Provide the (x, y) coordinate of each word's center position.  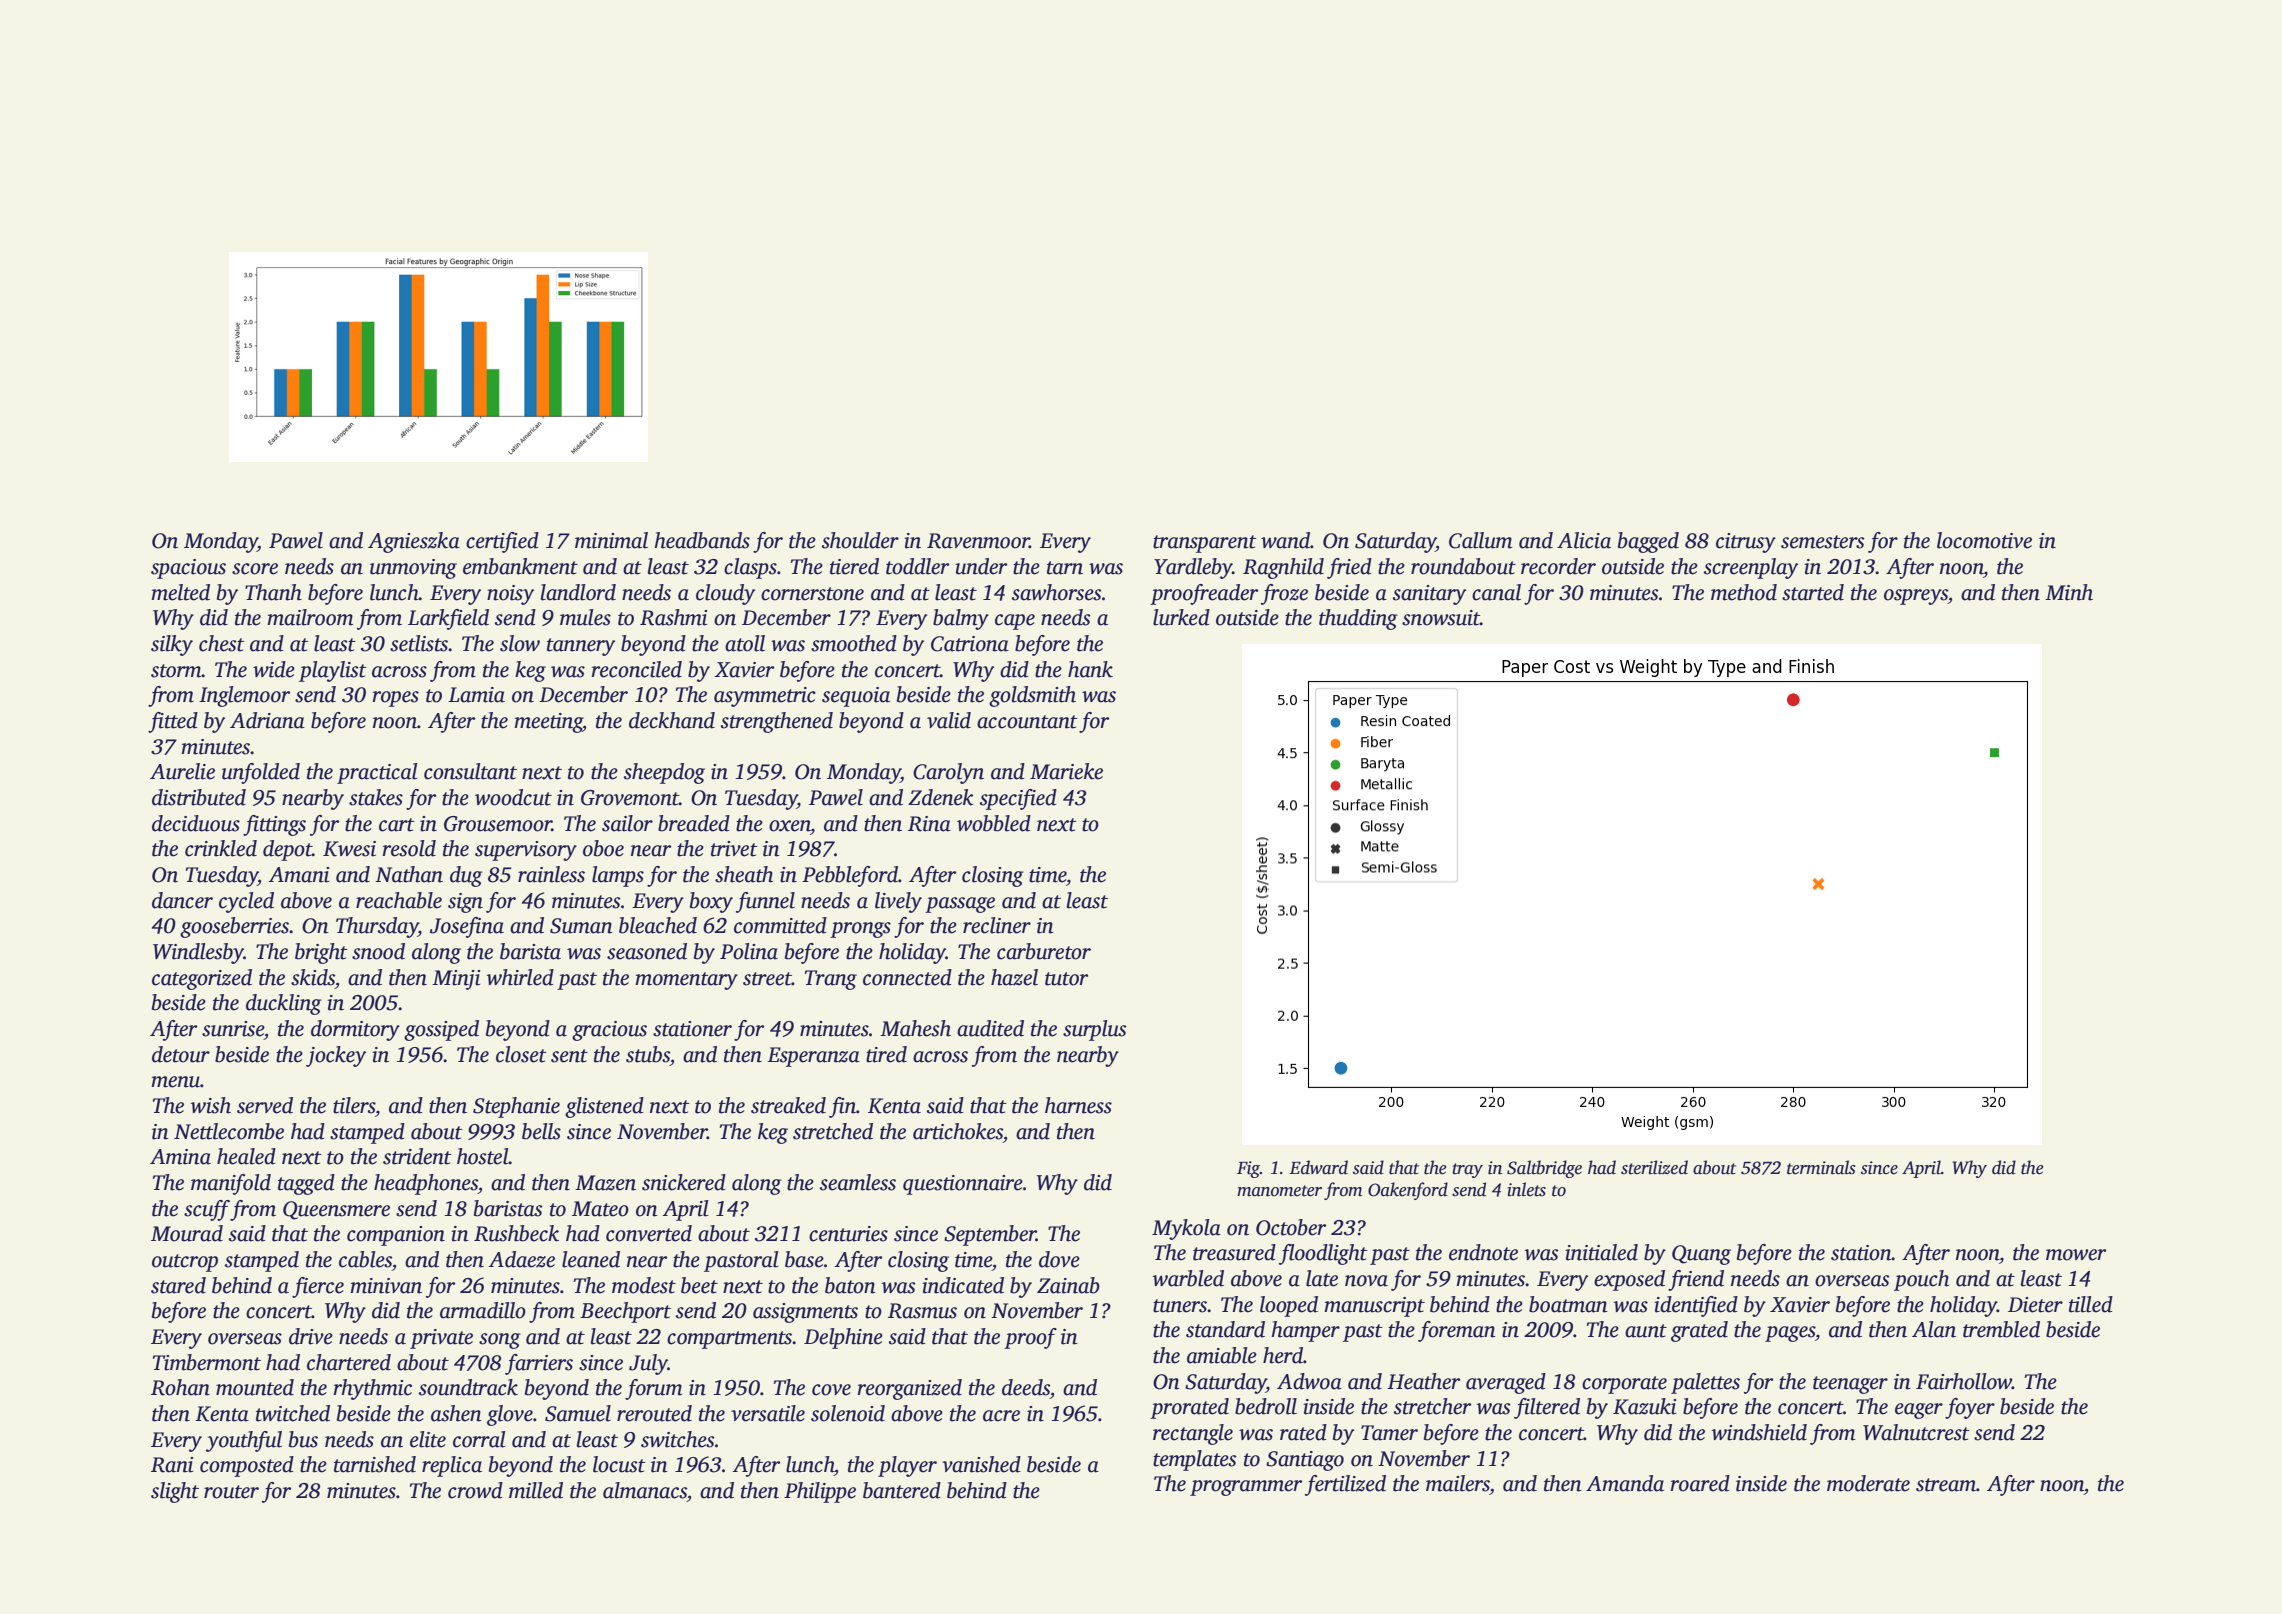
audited (990, 1028)
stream (1946, 1485)
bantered (902, 1490)
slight (175, 1492)
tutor (1066, 979)
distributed (199, 797)
